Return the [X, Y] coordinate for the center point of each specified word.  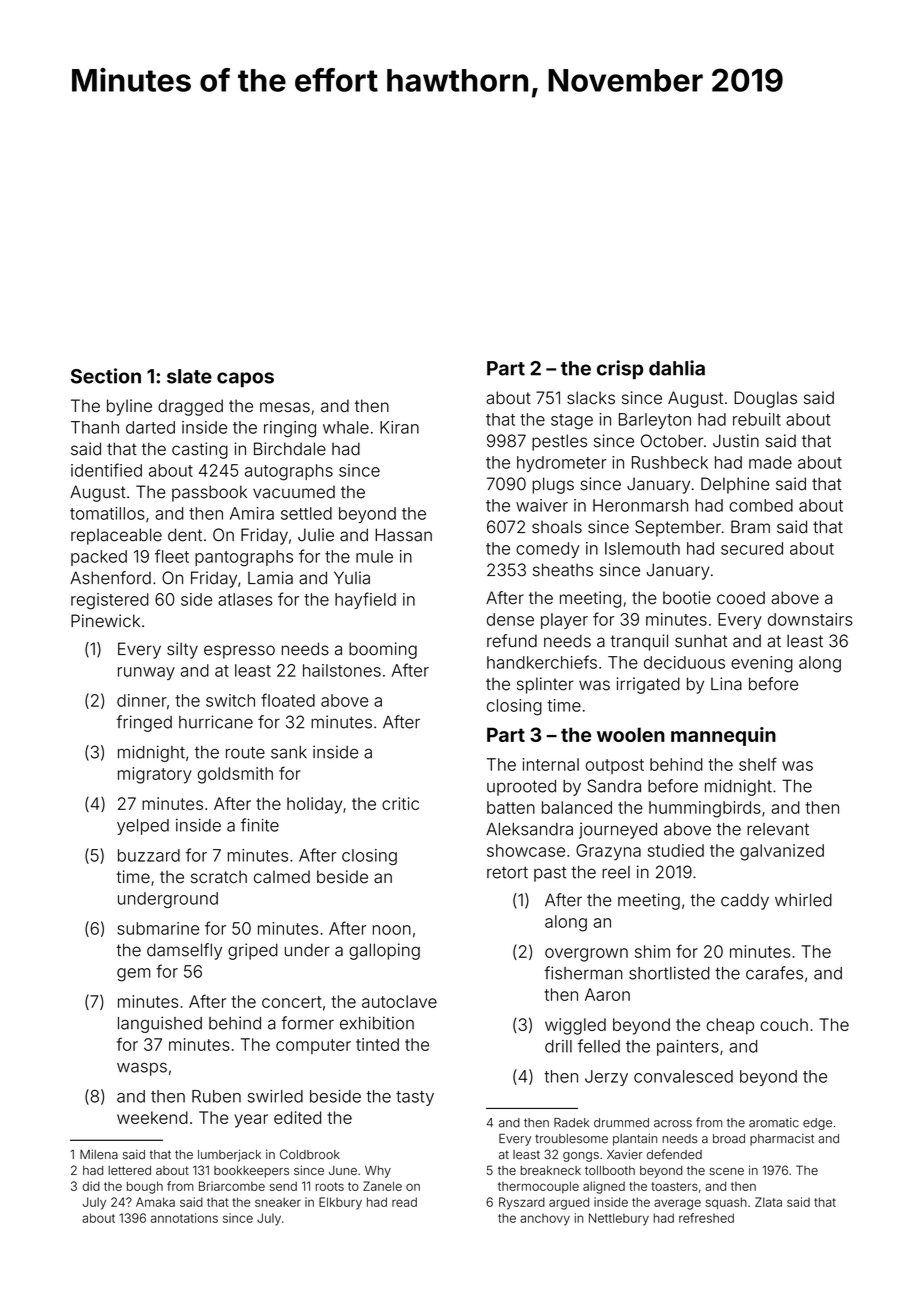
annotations [184, 1218]
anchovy [545, 1219]
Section [106, 376]
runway [146, 673]
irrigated [648, 685]
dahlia [677, 368]
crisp [620, 369]
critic [400, 803]
